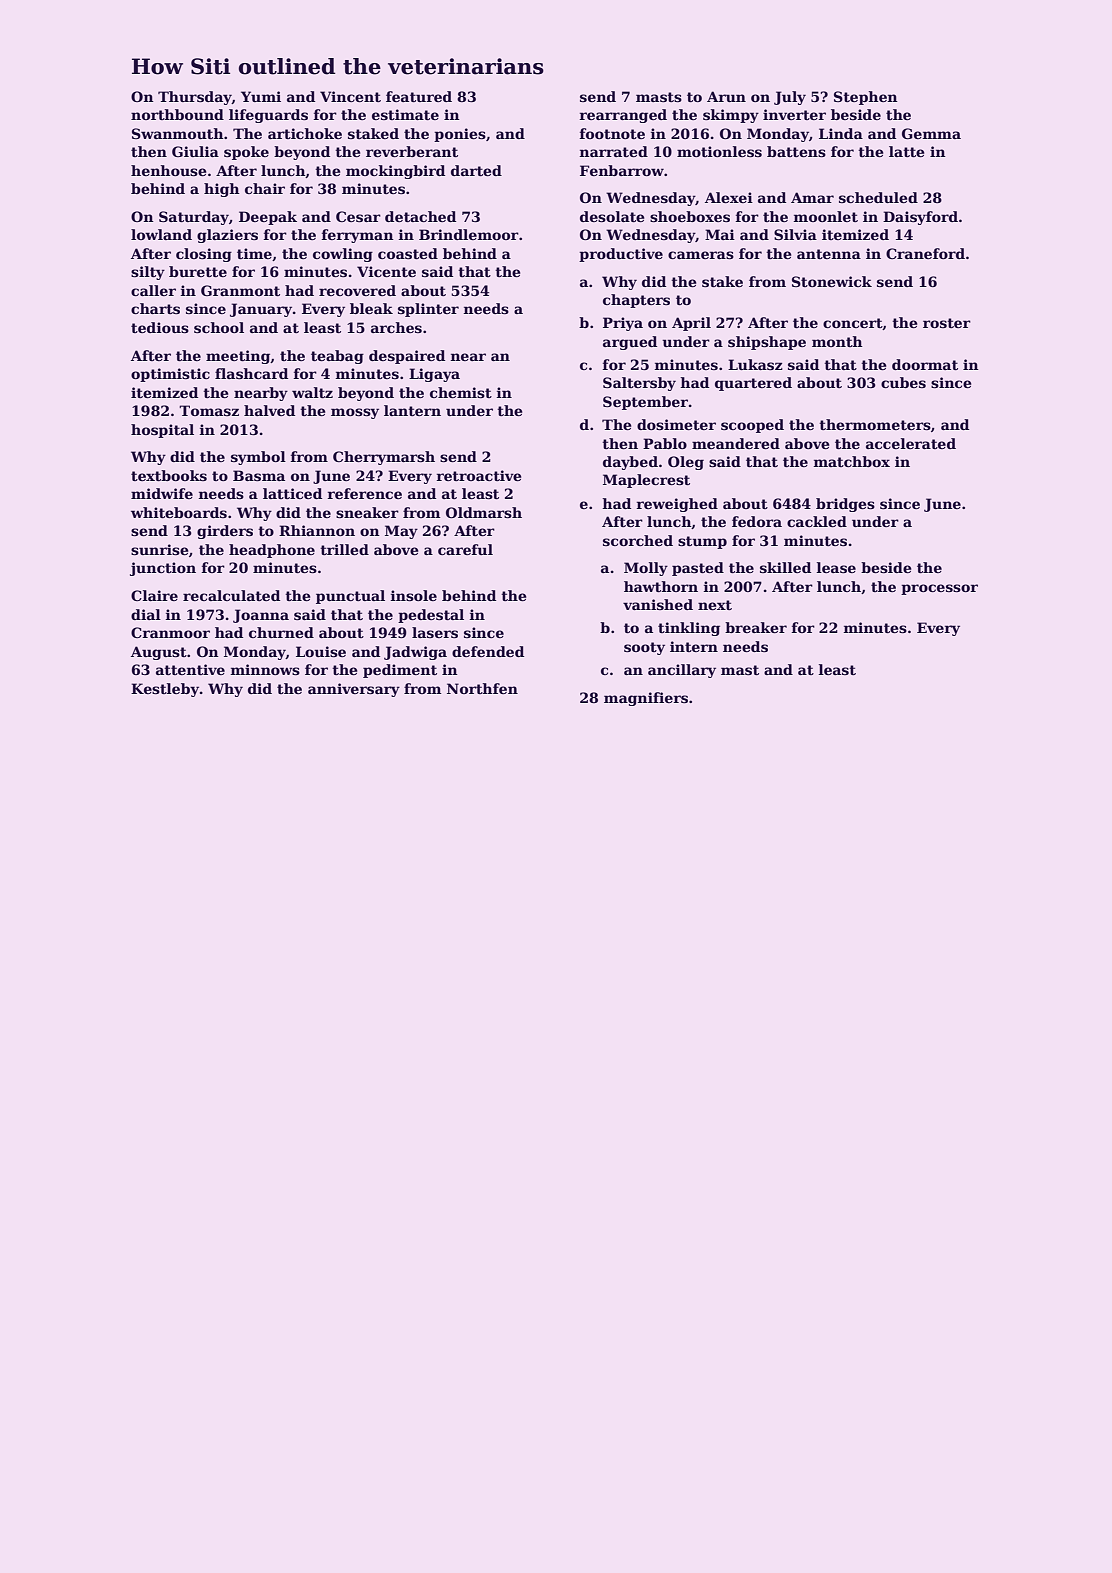 The width and height of the image is (1112, 1573). What do you see at coordinates (159, 653) in the image?
I see `August` at bounding box center [159, 653].
